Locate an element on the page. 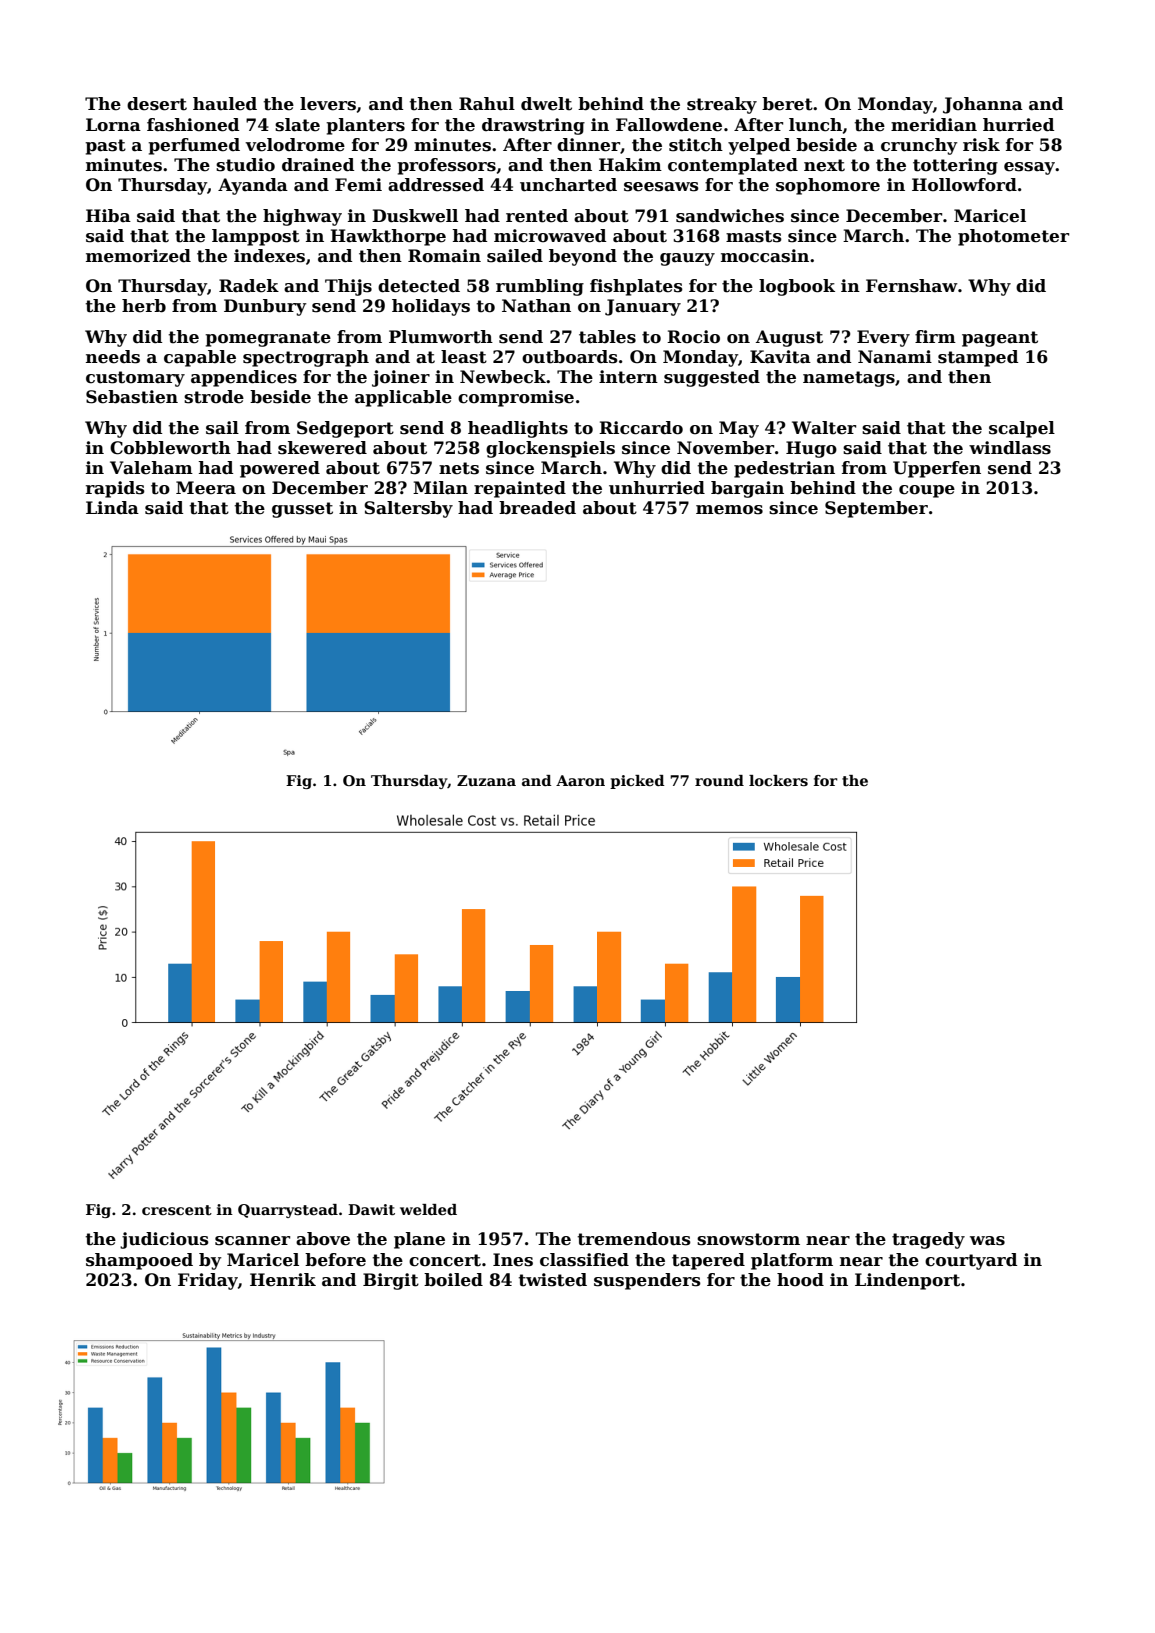  lockers is located at coordinates (778, 780).
